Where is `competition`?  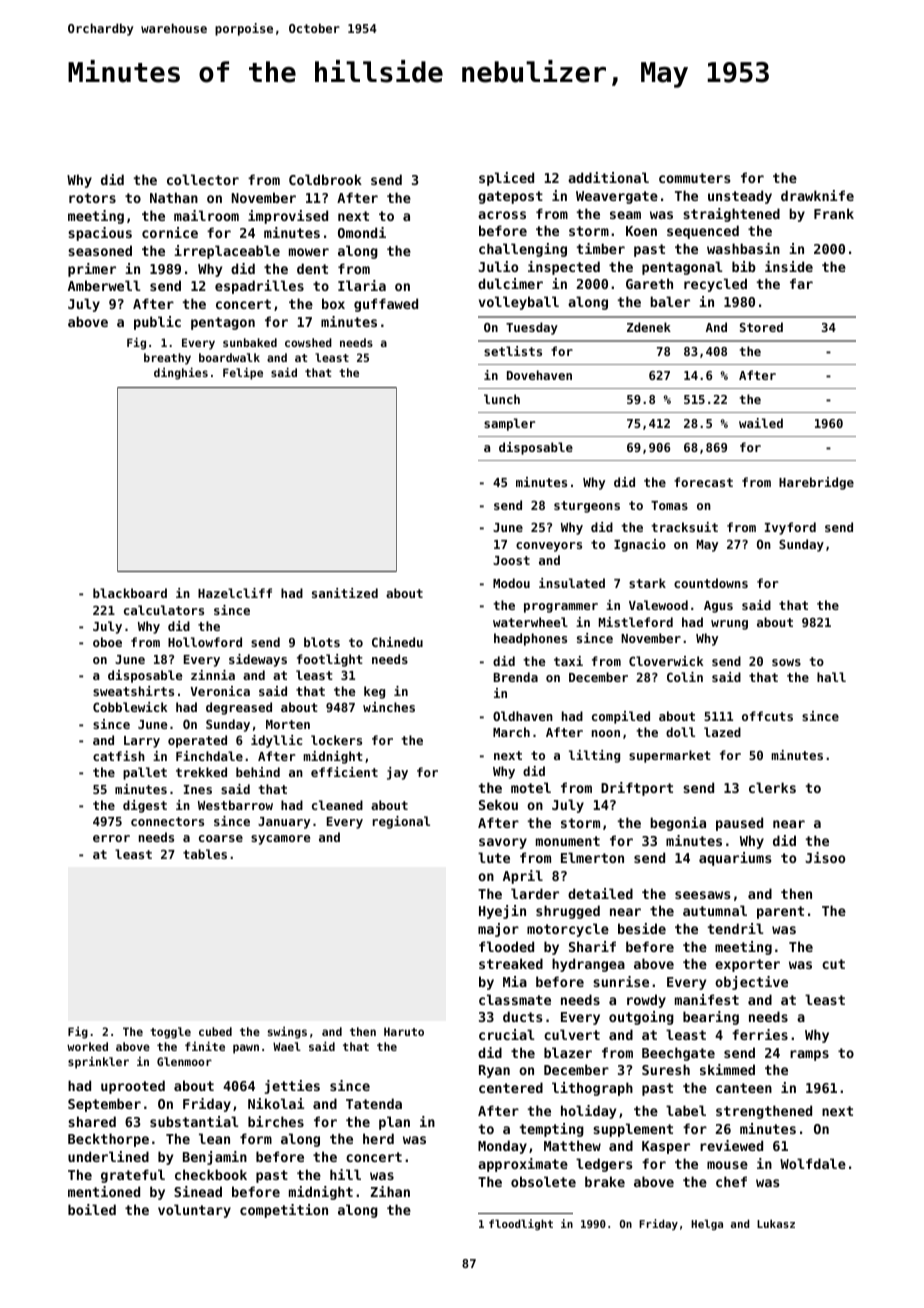 competition is located at coordinates (284, 1211).
